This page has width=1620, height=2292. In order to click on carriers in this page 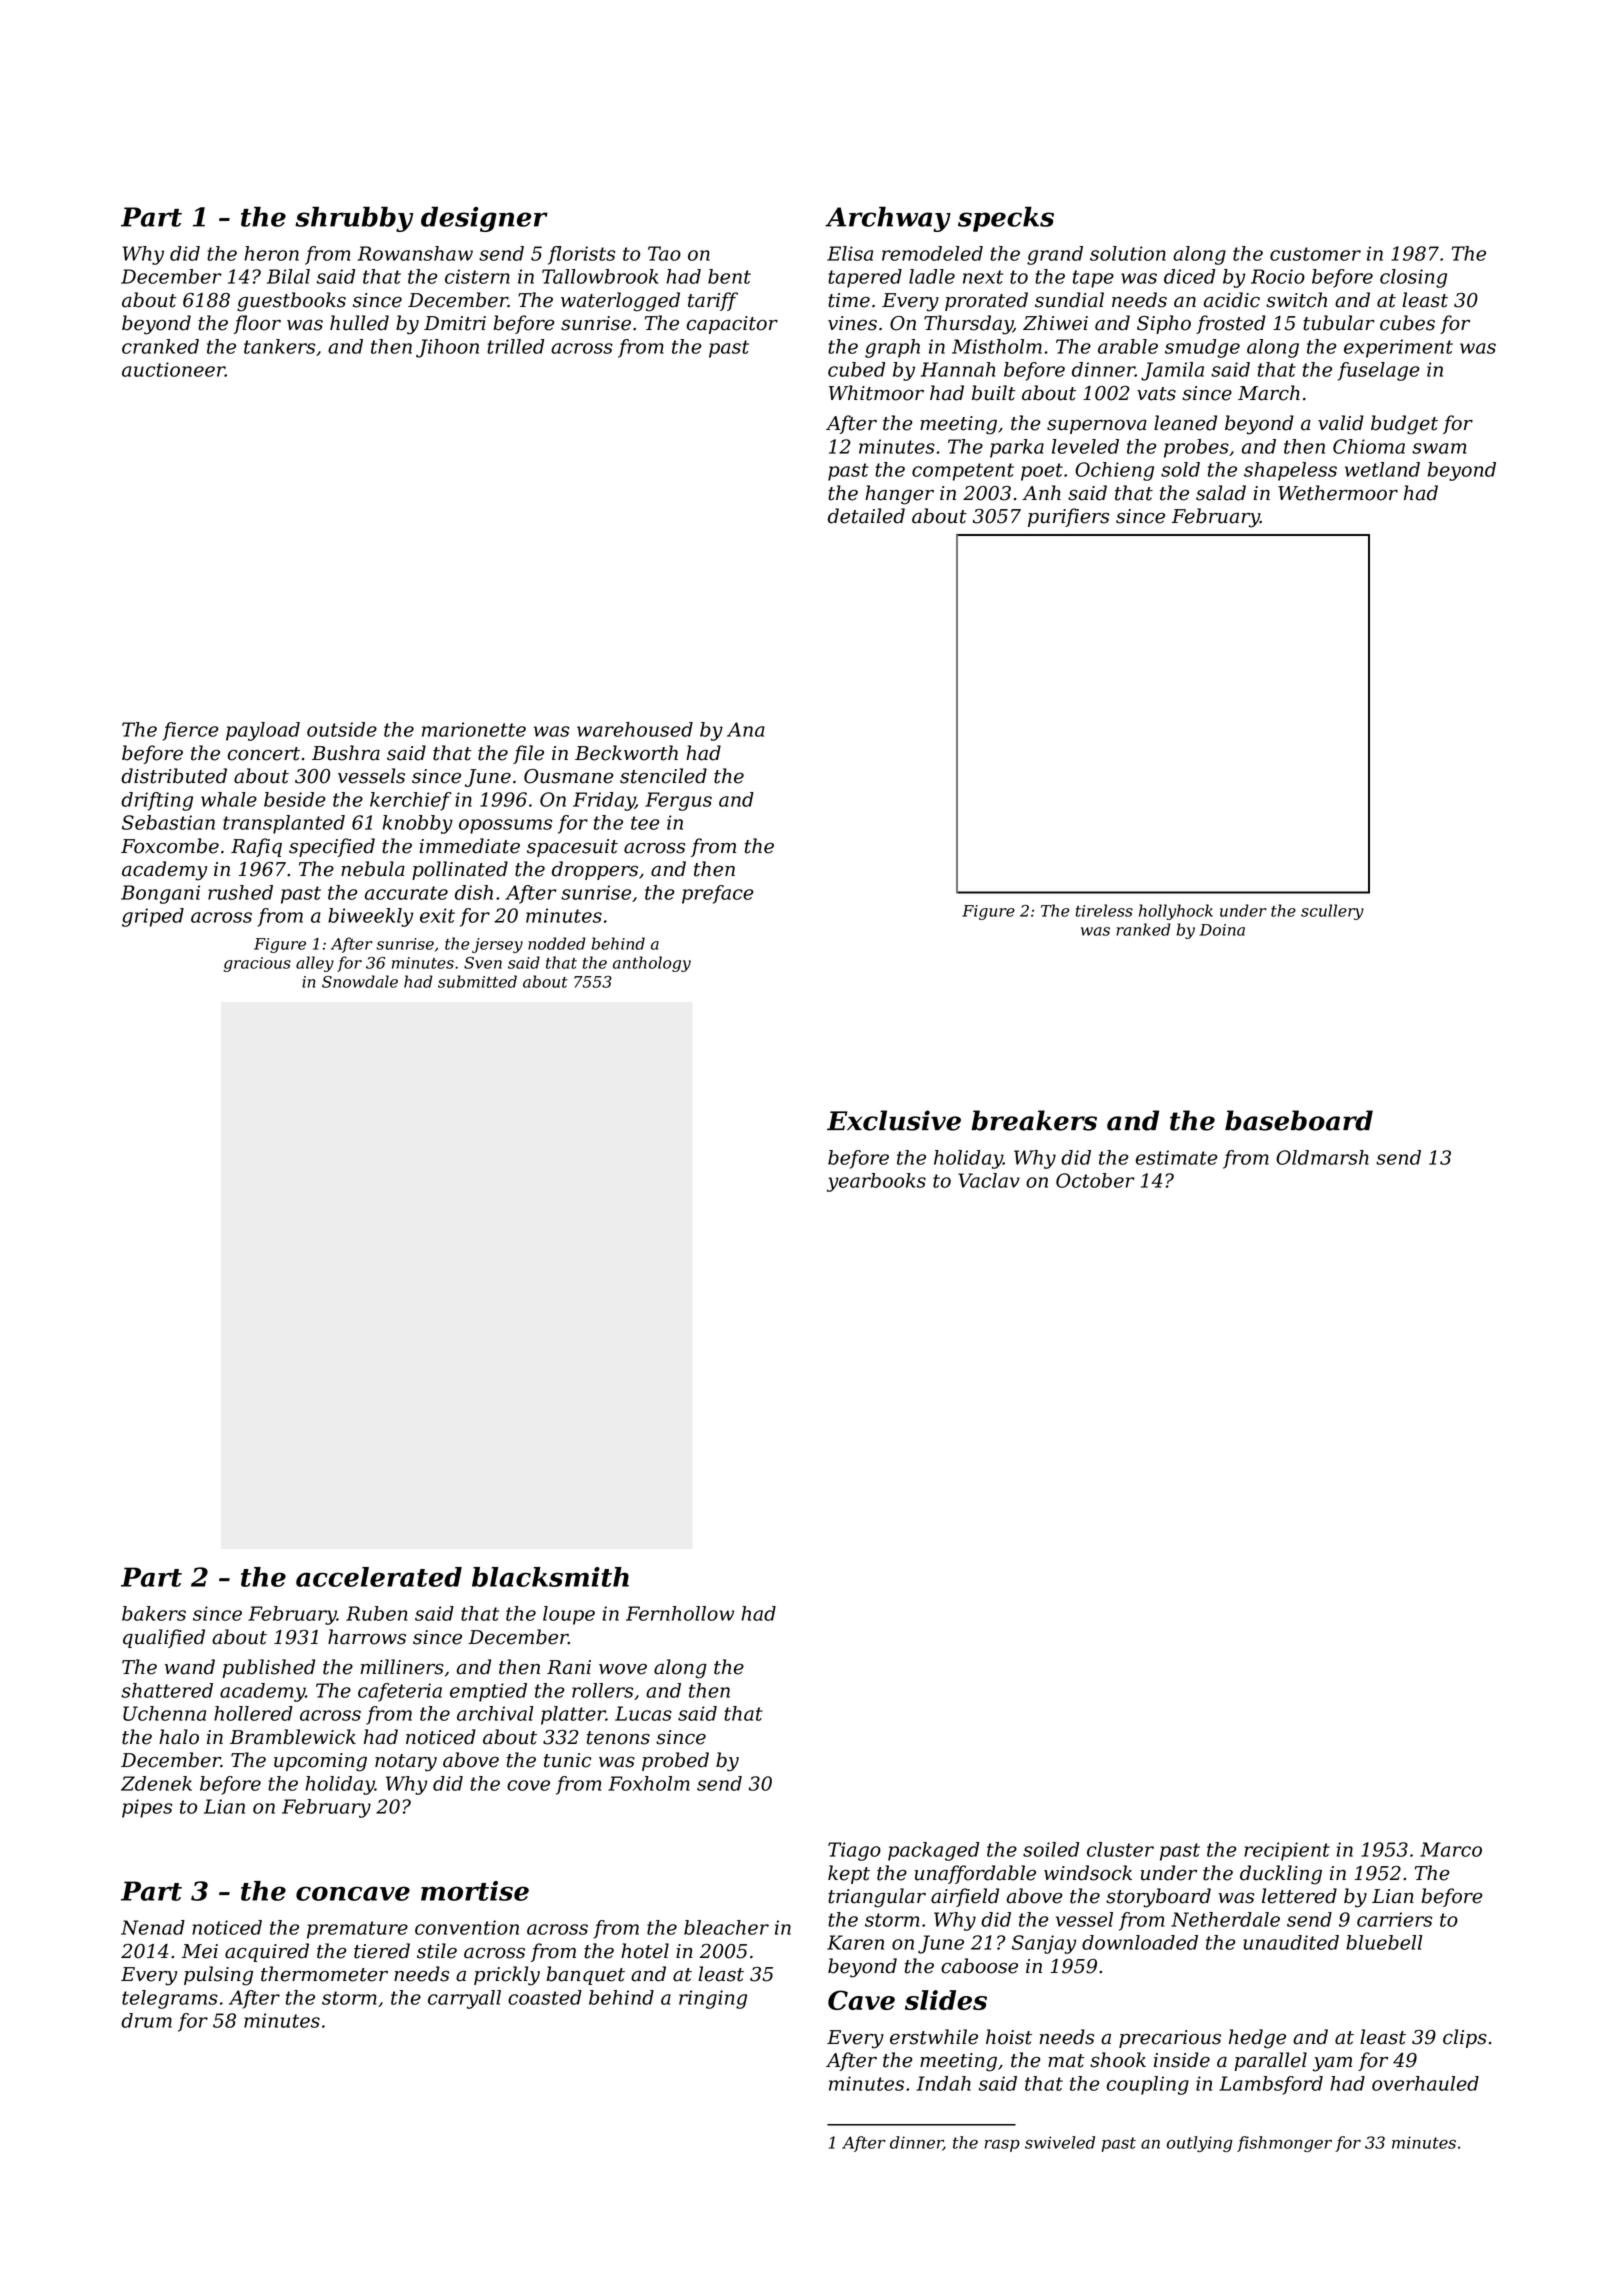, I will do `click(1394, 1919)`.
